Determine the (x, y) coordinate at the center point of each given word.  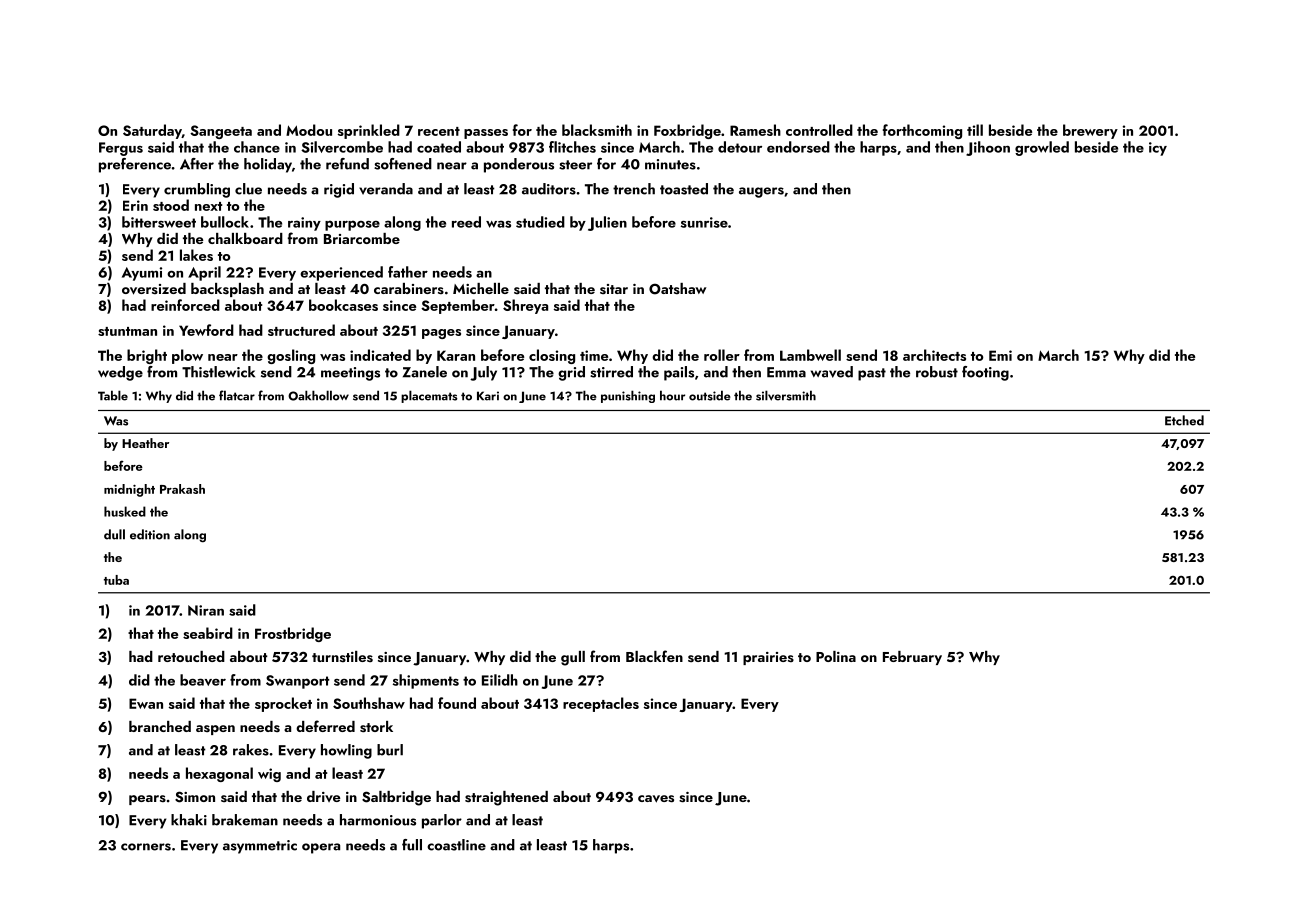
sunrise (704, 222)
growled (1042, 148)
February (912, 658)
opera (321, 848)
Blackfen (654, 656)
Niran (206, 610)
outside (710, 395)
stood (171, 205)
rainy (304, 224)
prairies (768, 658)
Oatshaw (677, 289)
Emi (1000, 355)
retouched (191, 656)
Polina (836, 656)
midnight (129, 490)
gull (573, 658)
